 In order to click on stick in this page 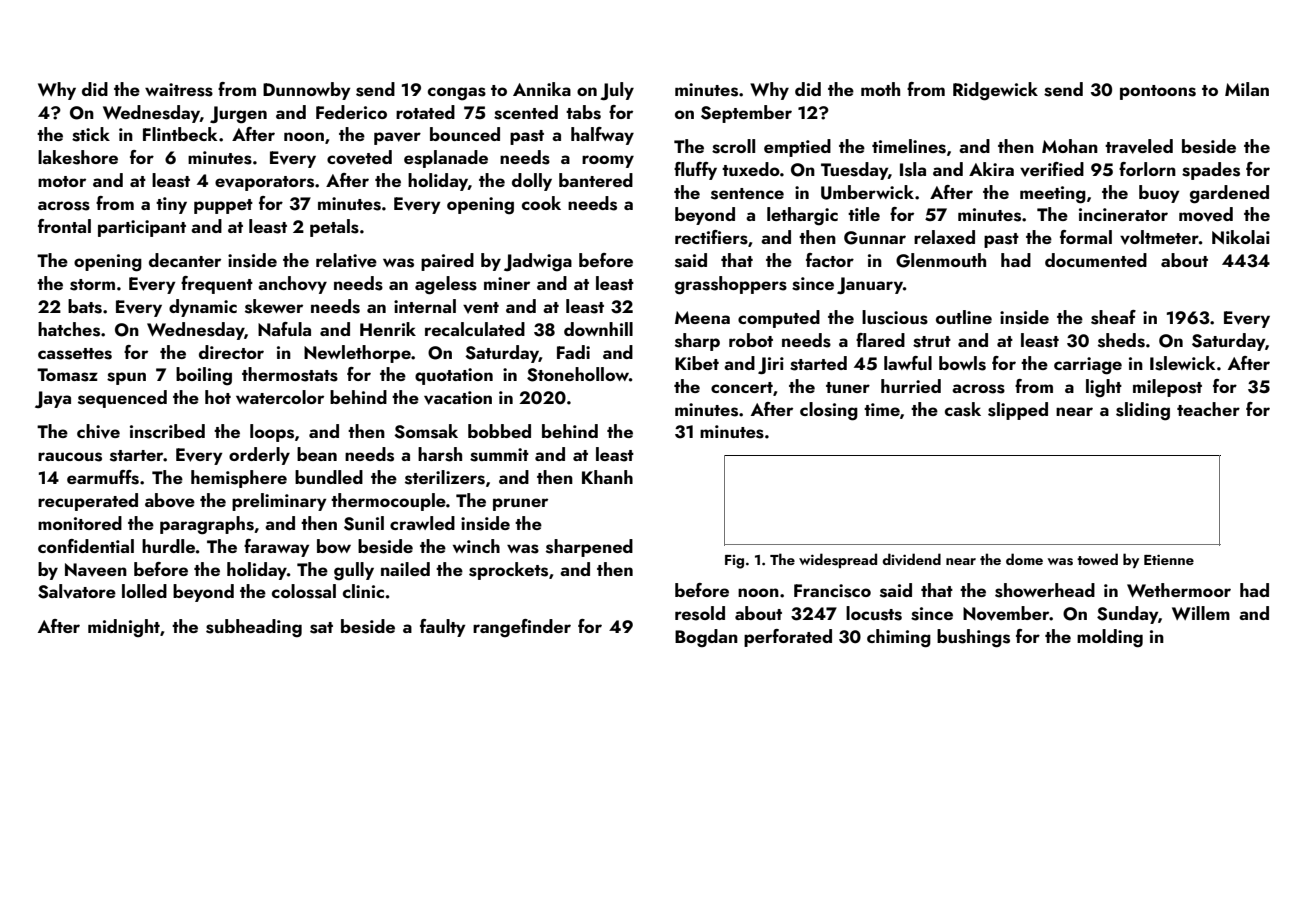, I will do `click(91, 134)`.
